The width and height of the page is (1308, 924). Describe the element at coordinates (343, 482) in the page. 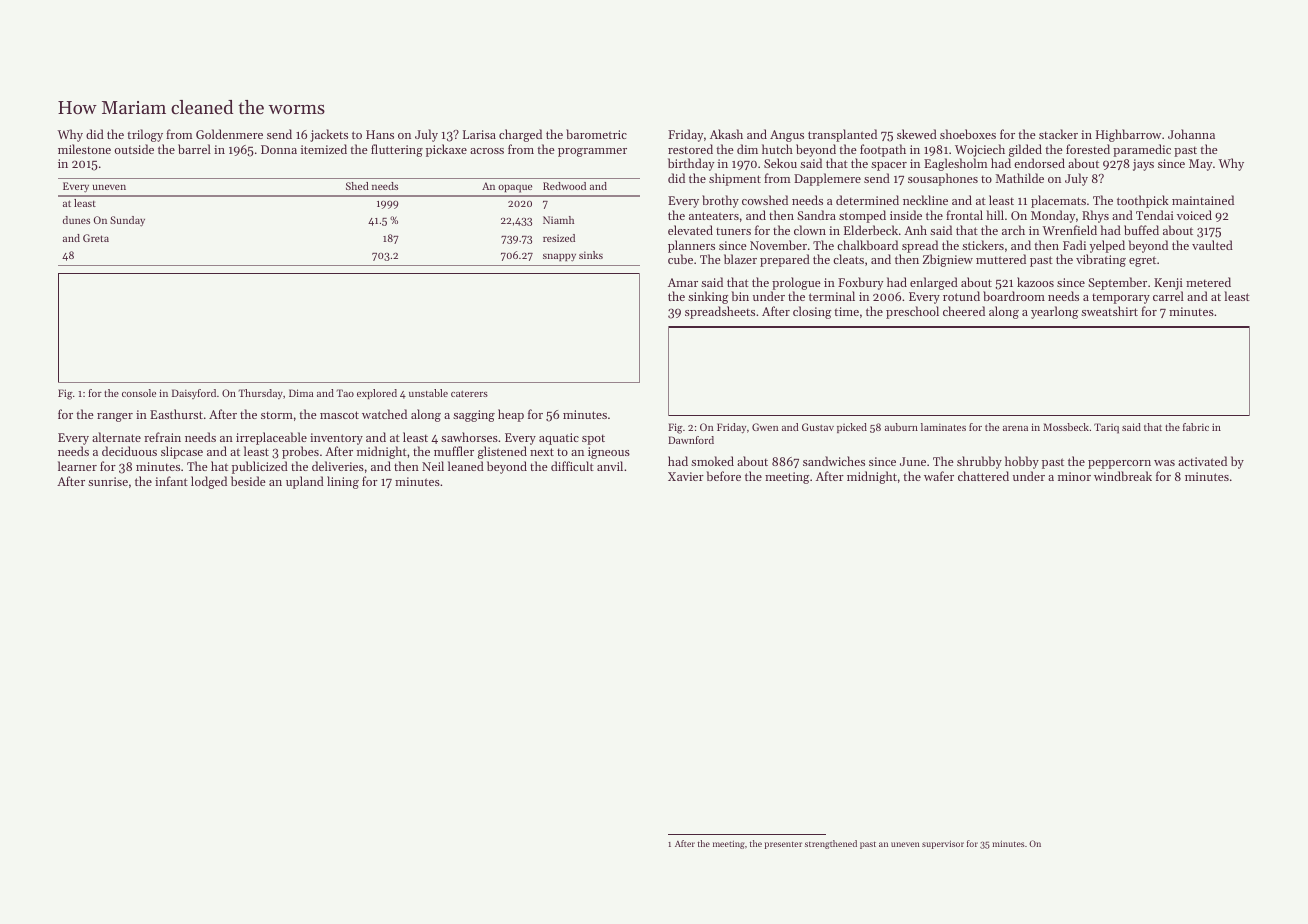

I see `lining` at that location.
